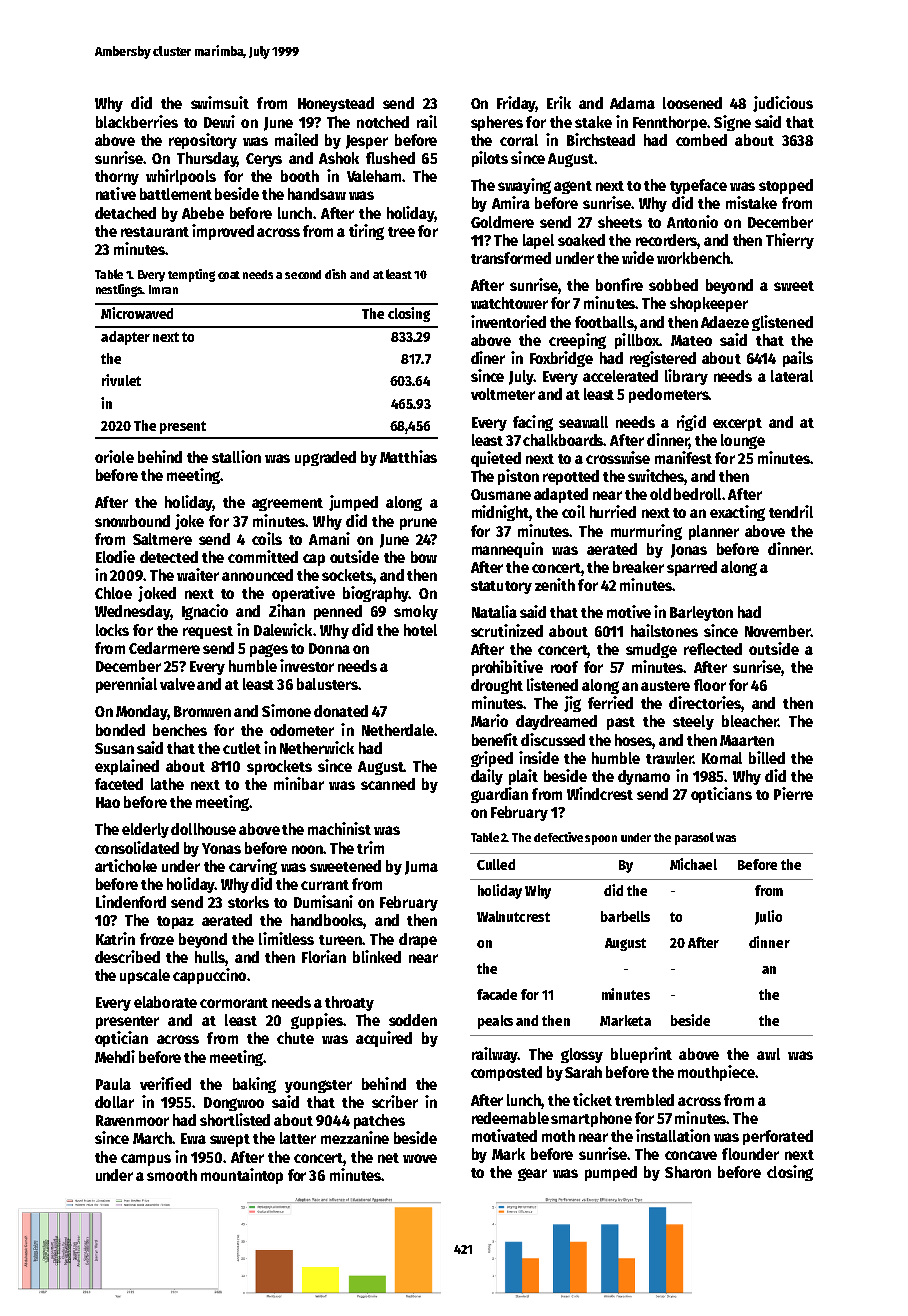  What do you see at coordinates (120, 730) in the screenshot?
I see `bonded` at bounding box center [120, 730].
